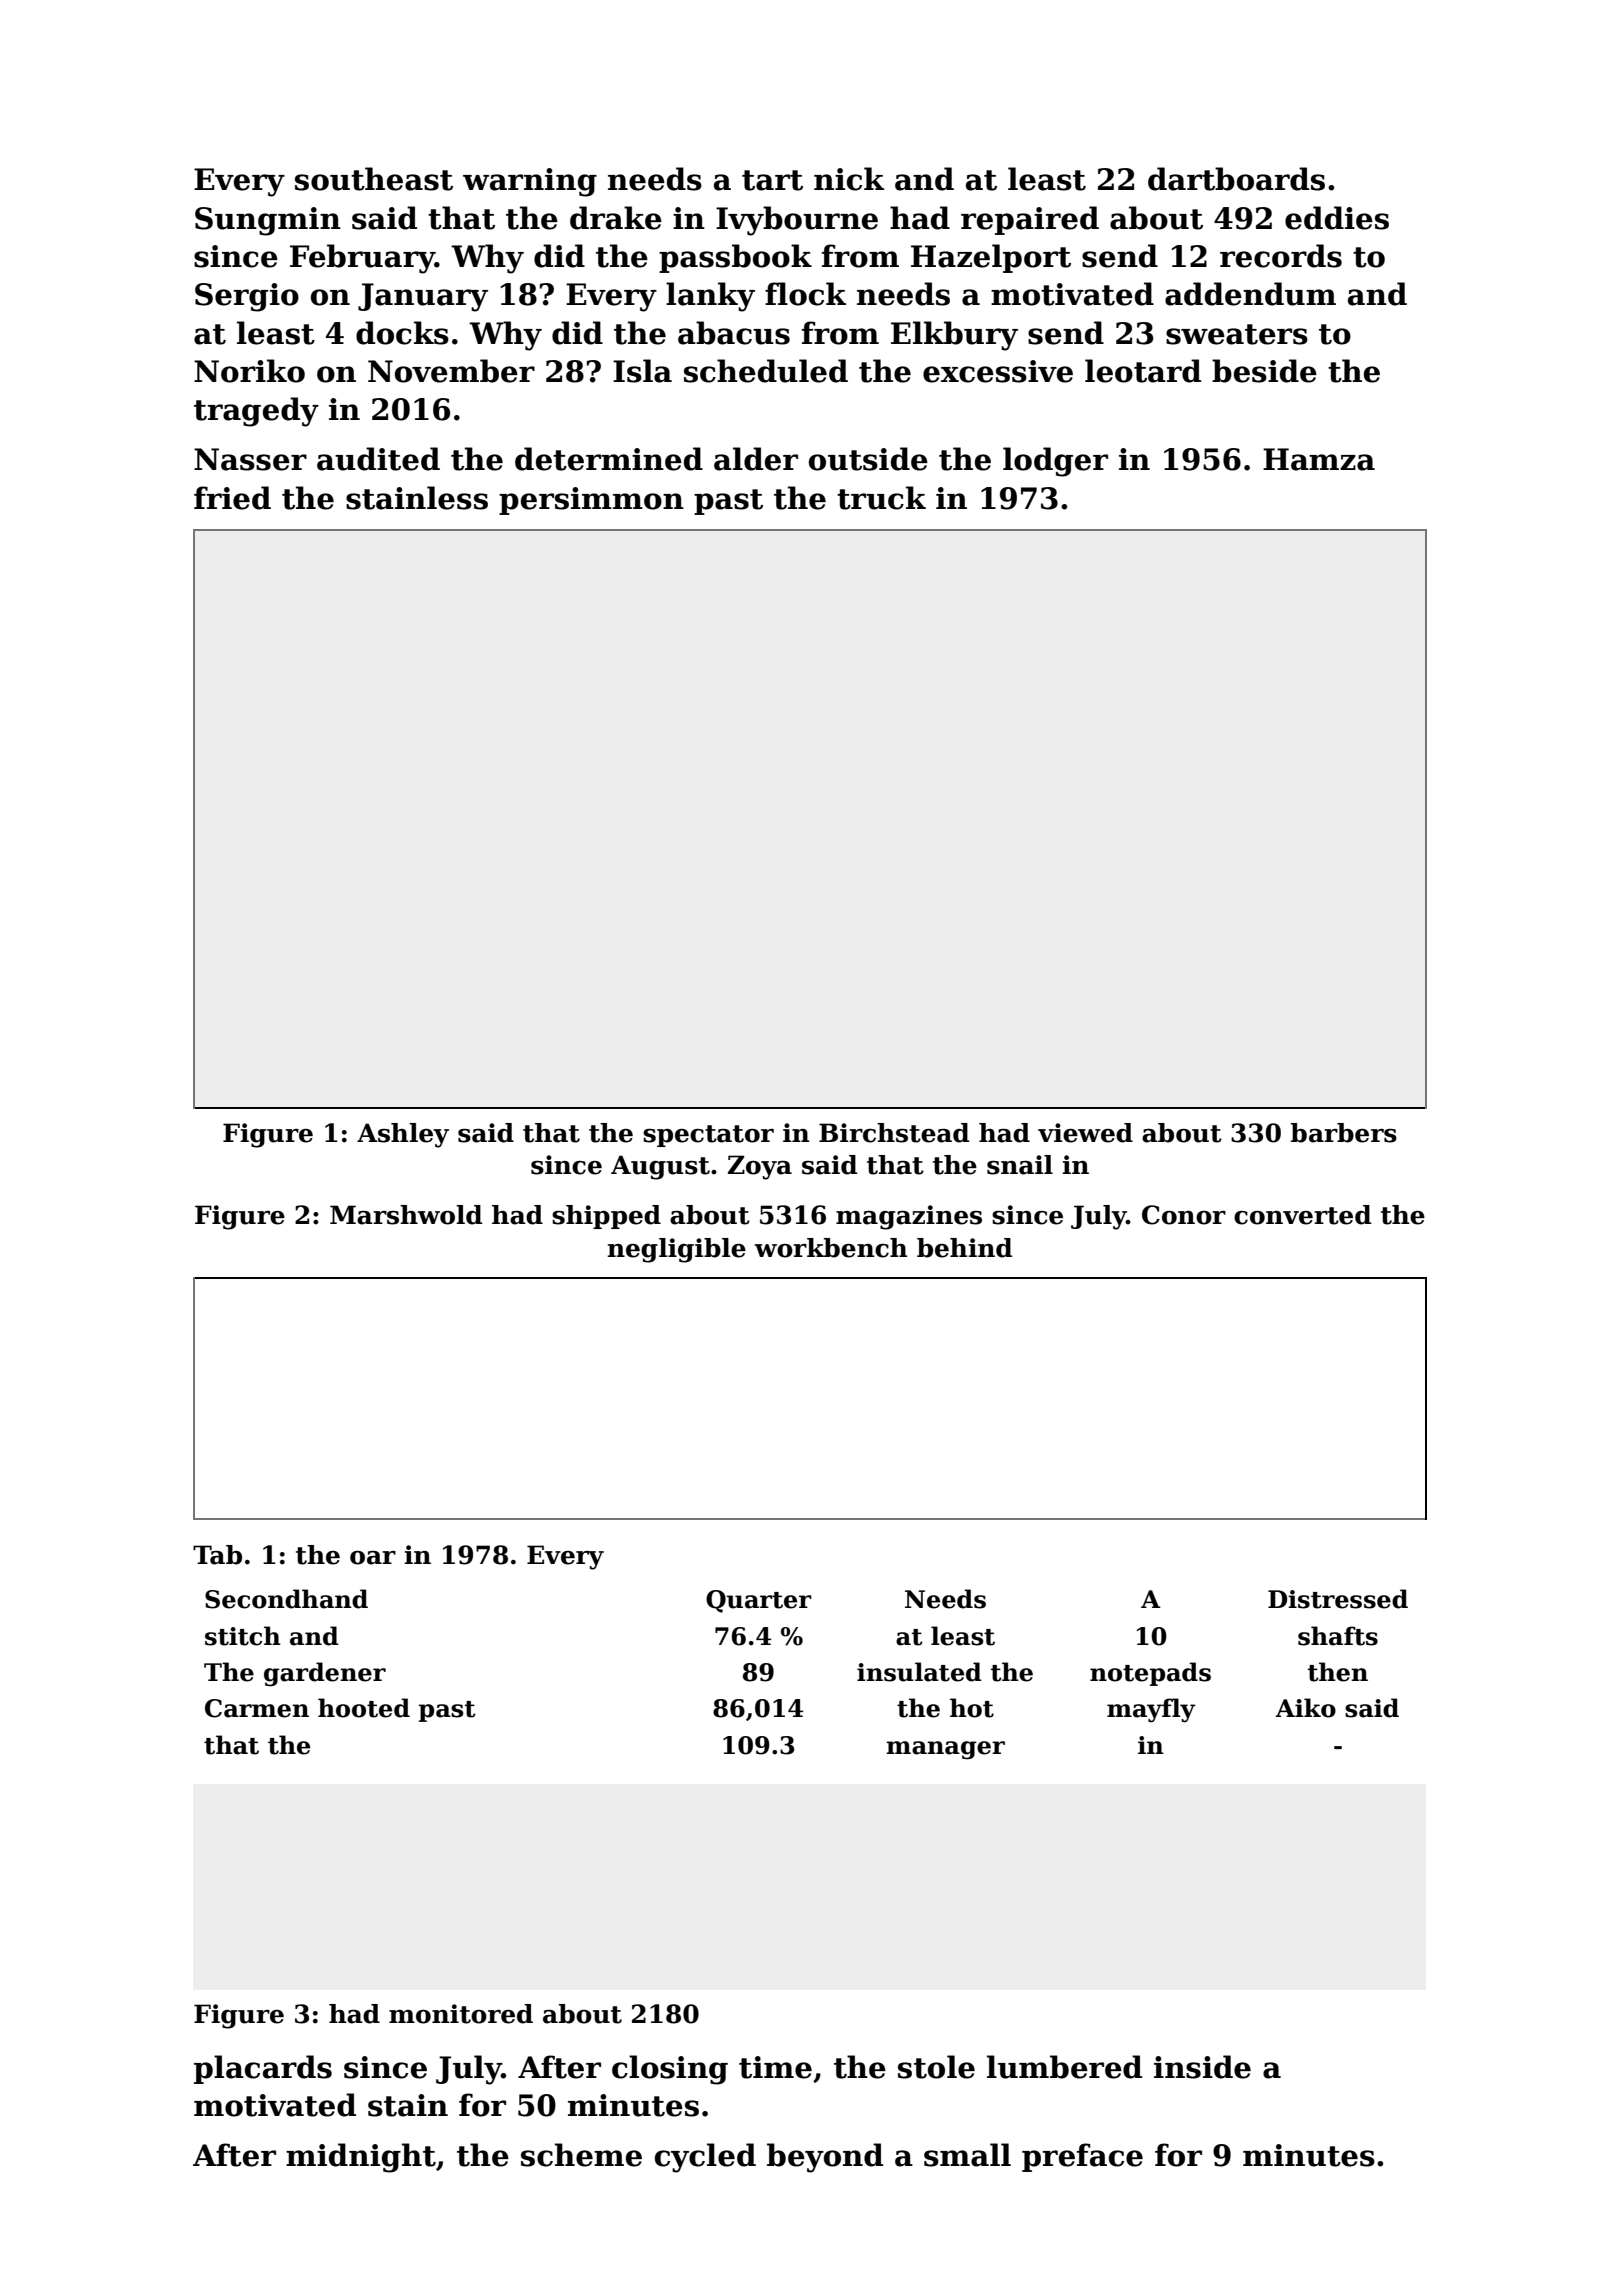 The image size is (1620, 2292). I want to click on time, so click(775, 2067).
